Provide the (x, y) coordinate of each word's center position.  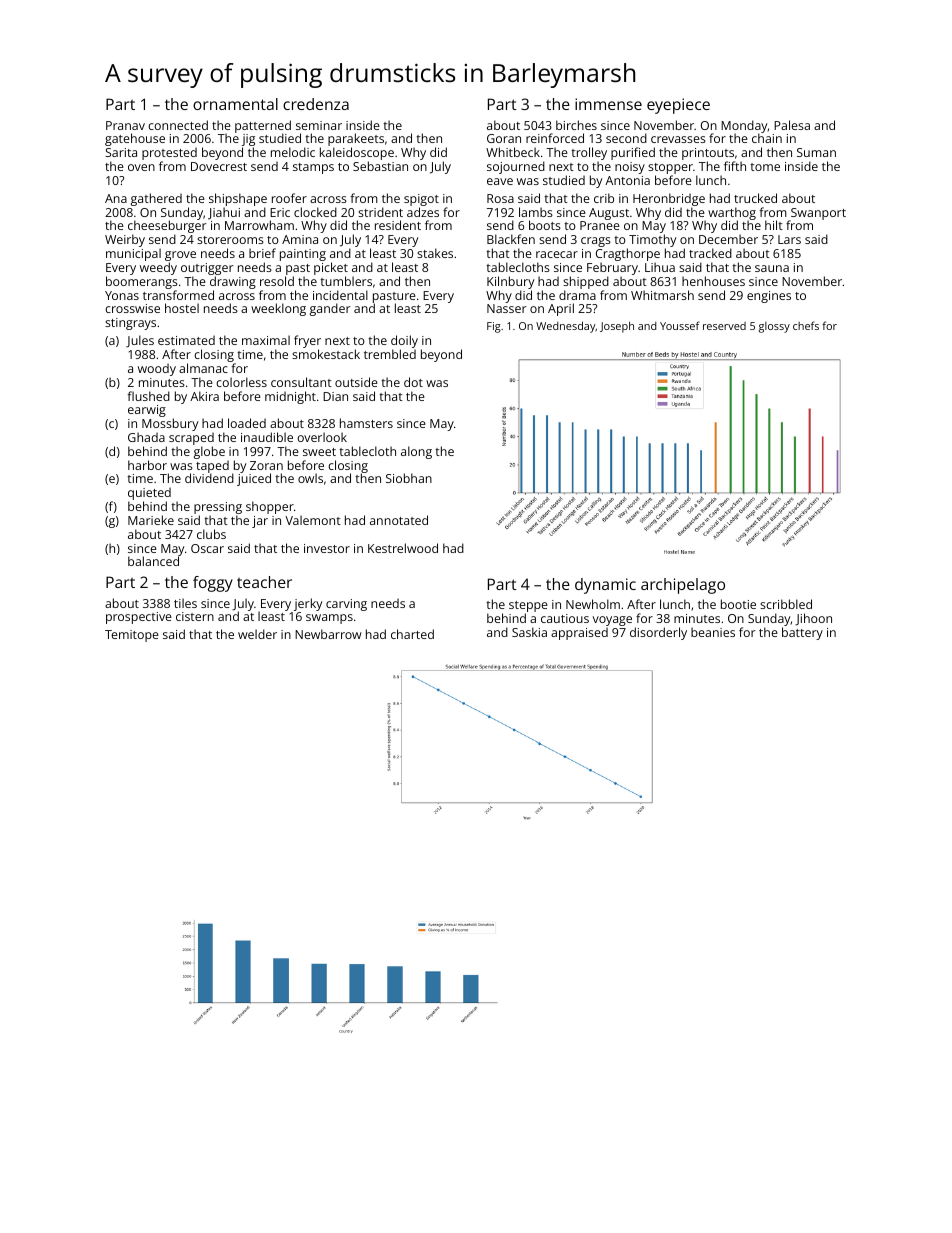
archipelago (683, 586)
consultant (301, 382)
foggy (213, 584)
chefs (806, 325)
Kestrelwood (403, 548)
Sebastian (380, 166)
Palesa (792, 125)
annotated (399, 520)
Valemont (313, 520)
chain (767, 138)
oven (141, 167)
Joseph (617, 327)
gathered (156, 199)
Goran (504, 138)
